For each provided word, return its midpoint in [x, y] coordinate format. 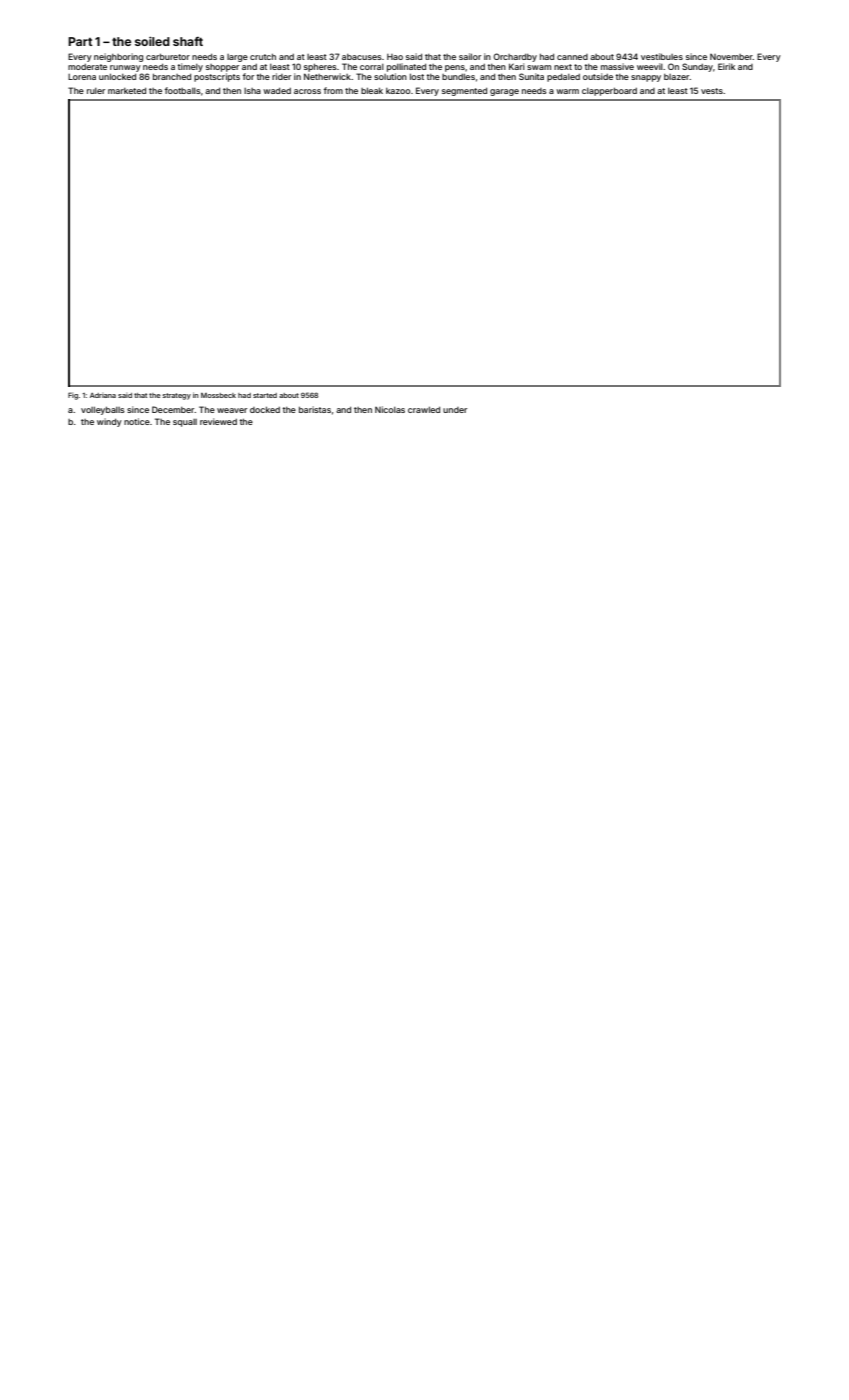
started [265, 395]
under [455, 410]
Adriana [103, 395]
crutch [263, 57]
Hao [395, 57]
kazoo [398, 91]
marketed [127, 91]
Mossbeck [218, 395]
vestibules [662, 56]
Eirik [726, 66]
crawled [424, 410]
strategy [177, 396]
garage [504, 92]
